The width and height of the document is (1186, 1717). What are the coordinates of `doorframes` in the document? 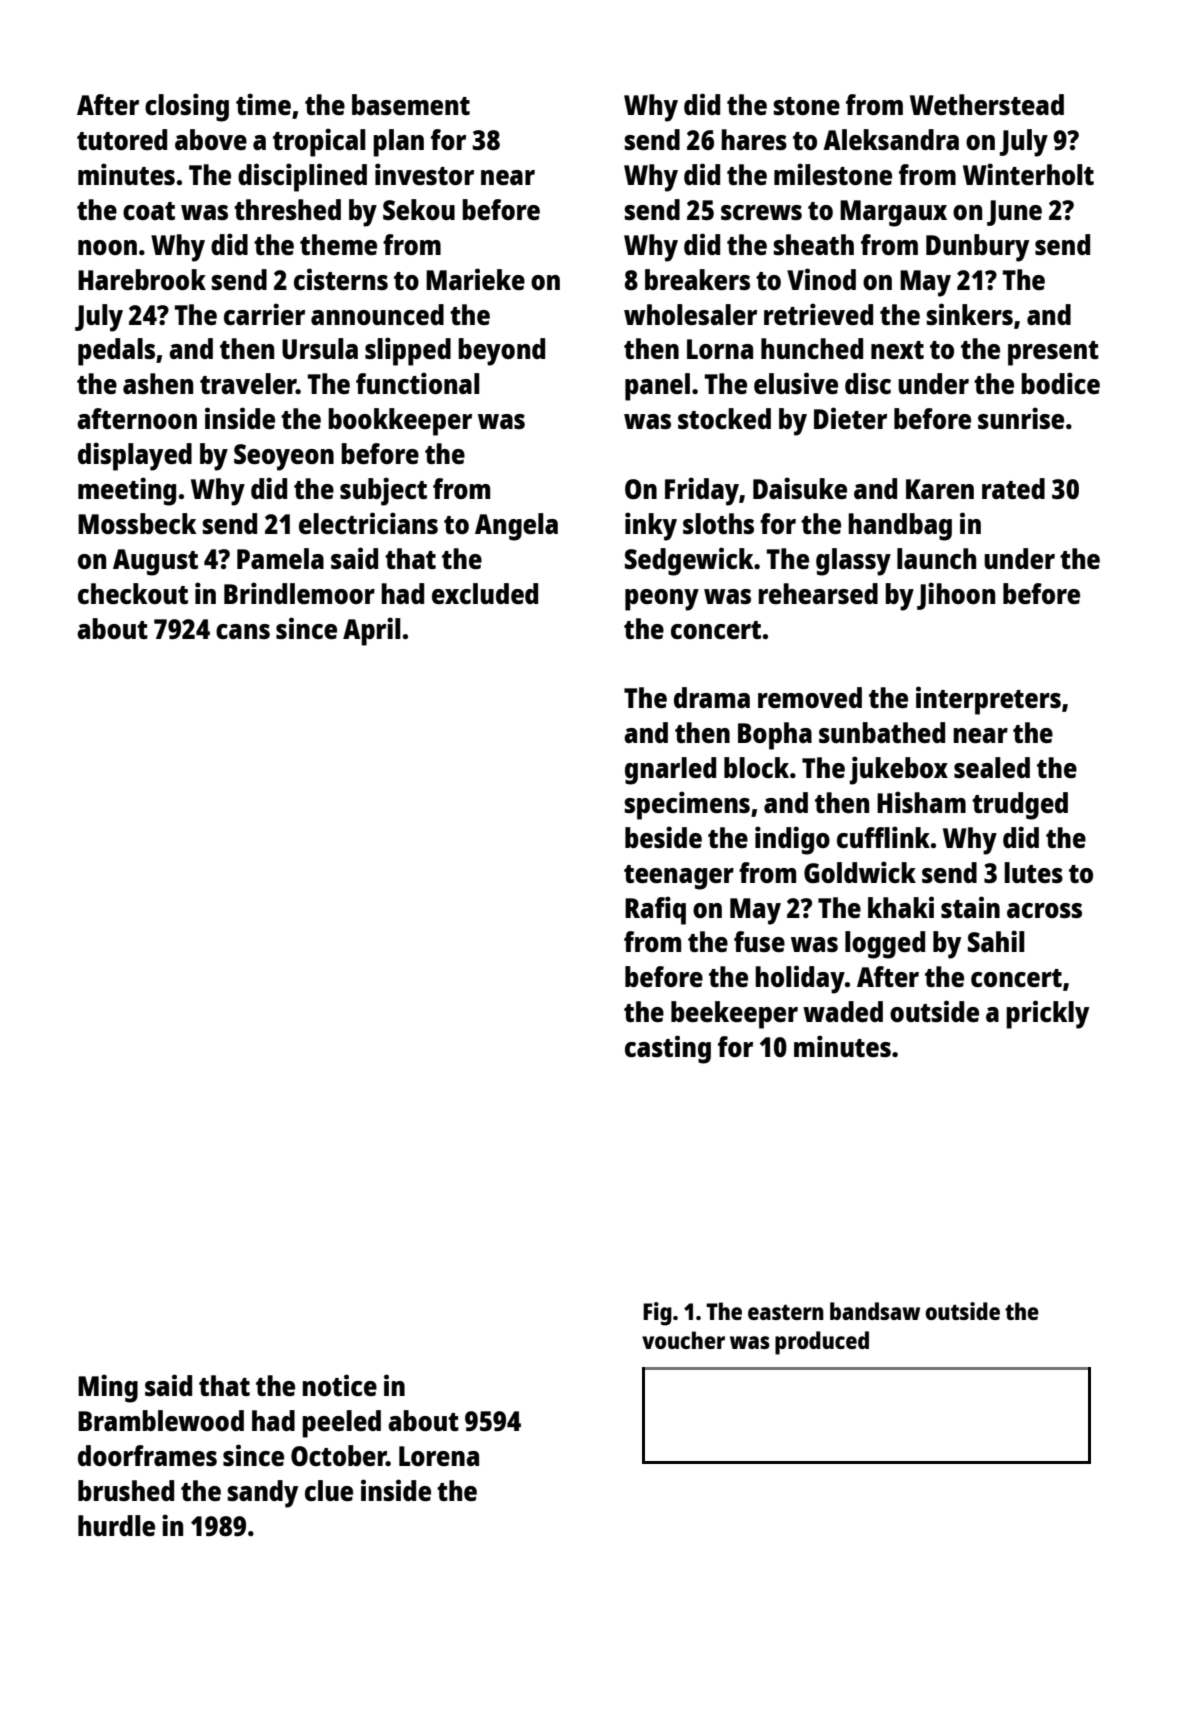 It's located at (147, 1455).
